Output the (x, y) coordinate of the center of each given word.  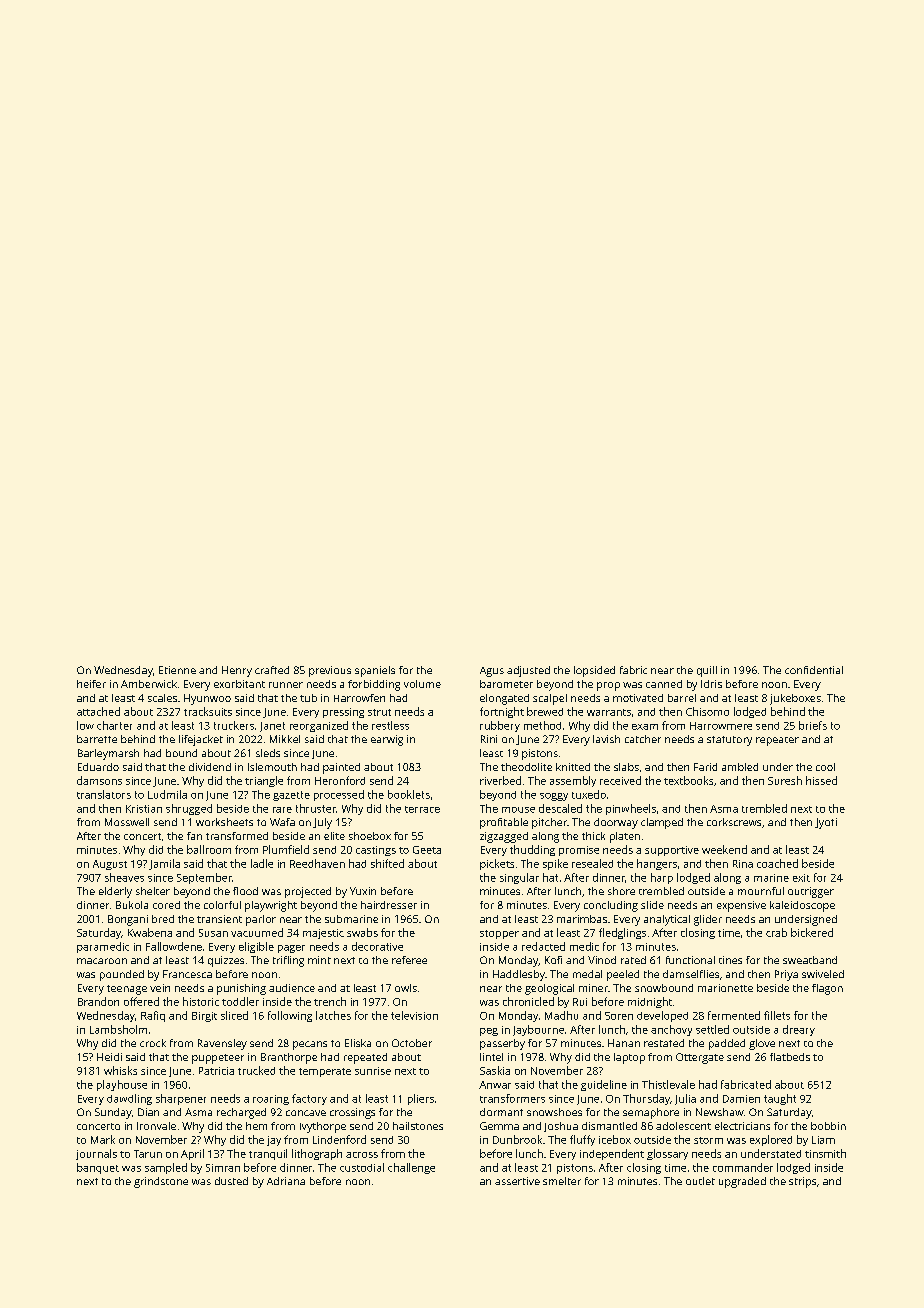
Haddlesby (519, 975)
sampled (166, 1168)
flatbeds (790, 1057)
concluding (611, 906)
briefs (813, 725)
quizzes (226, 961)
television (414, 1015)
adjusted (528, 671)
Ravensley (222, 1044)
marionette (725, 988)
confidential (814, 670)
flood (245, 891)
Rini (489, 739)
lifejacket (201, 740)
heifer (91, 684)
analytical (667, 920)
